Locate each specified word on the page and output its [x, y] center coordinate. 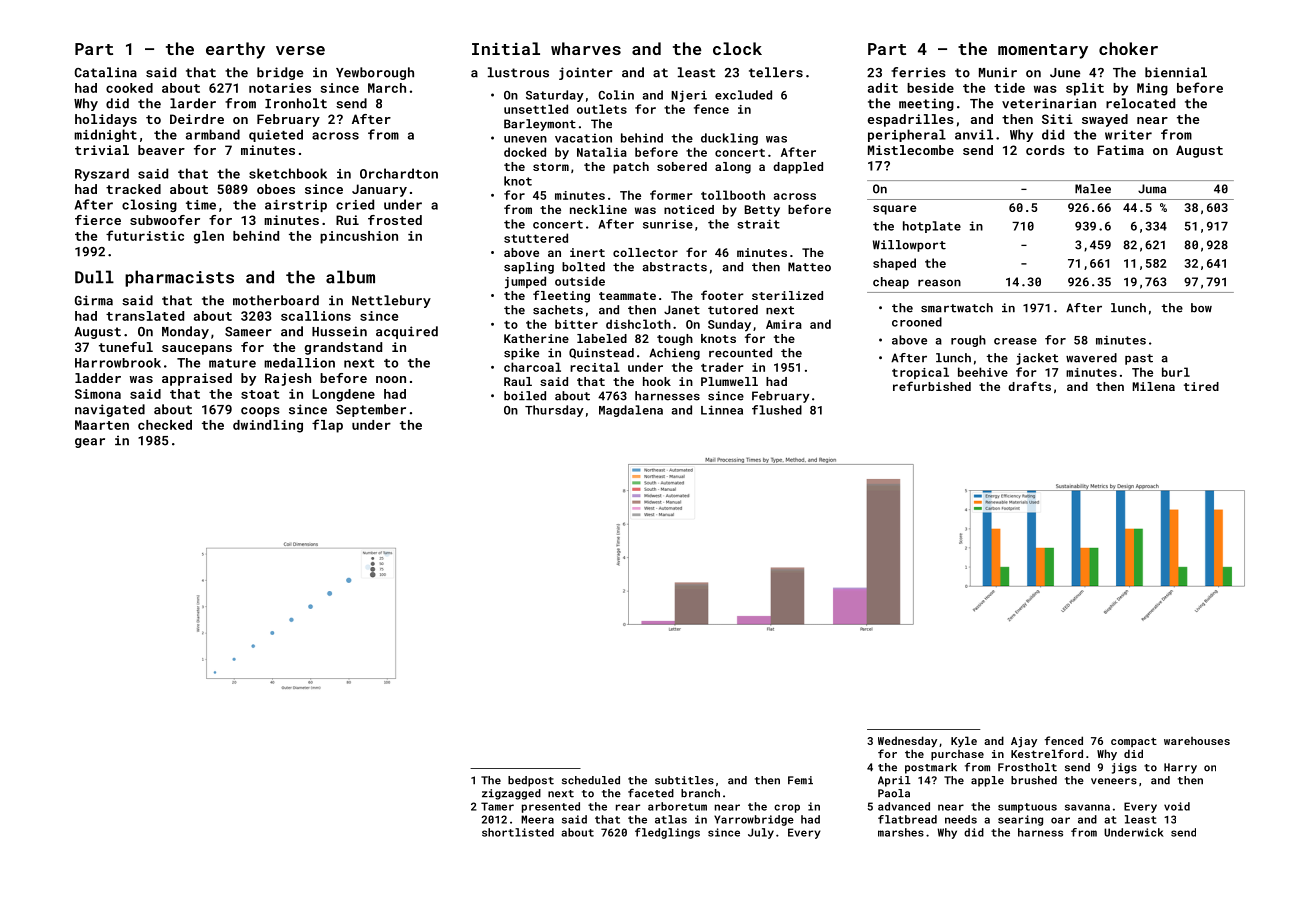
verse [300, 50]
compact [1134, 742]
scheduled [591, 780]
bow [1201, 308]
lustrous [518, 72]
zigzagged [511, 794]
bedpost [531, 781]
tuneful [126, 347]
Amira [784, 324]
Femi [800, 780]
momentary [1043, 51]
